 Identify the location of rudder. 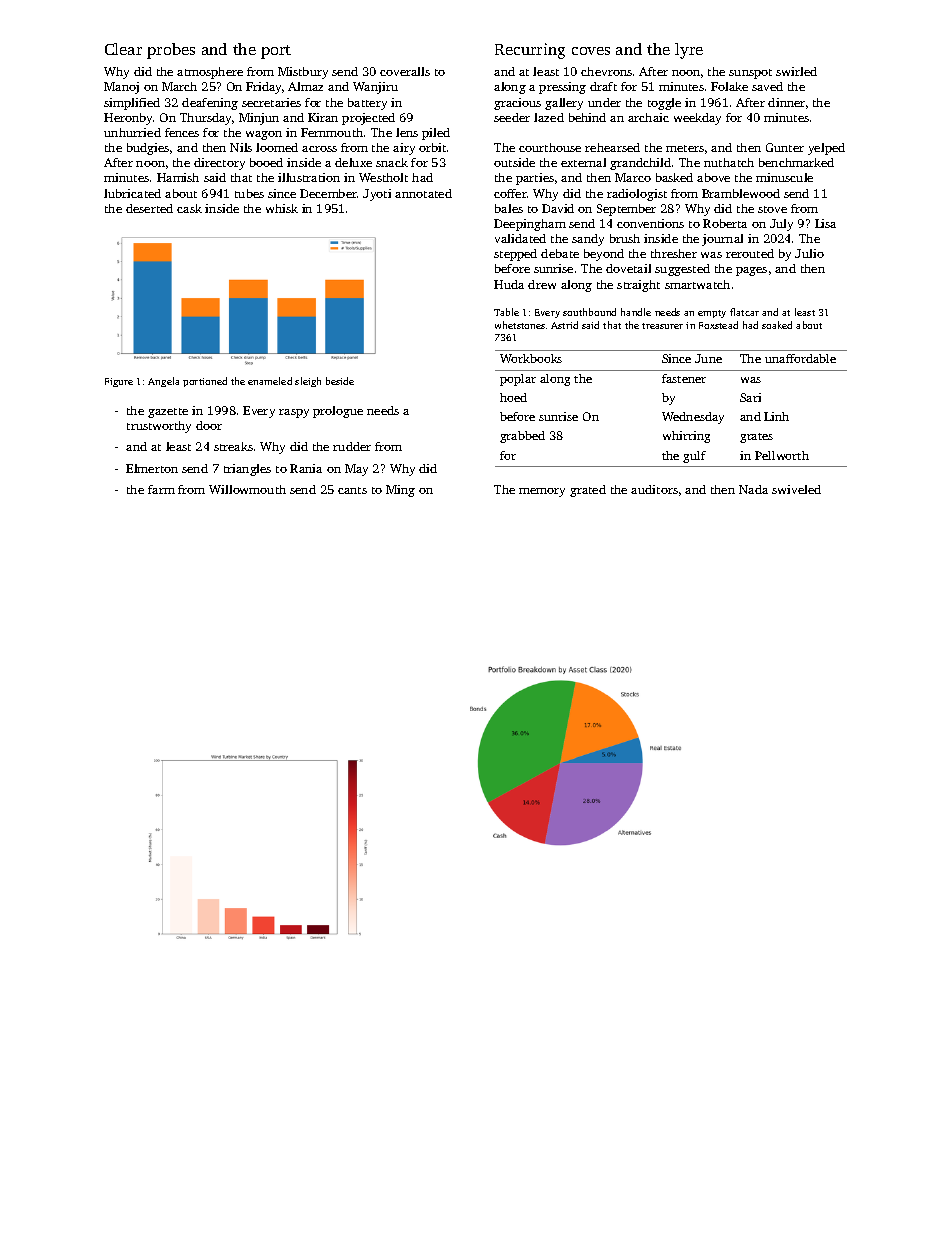
(352, 446).
